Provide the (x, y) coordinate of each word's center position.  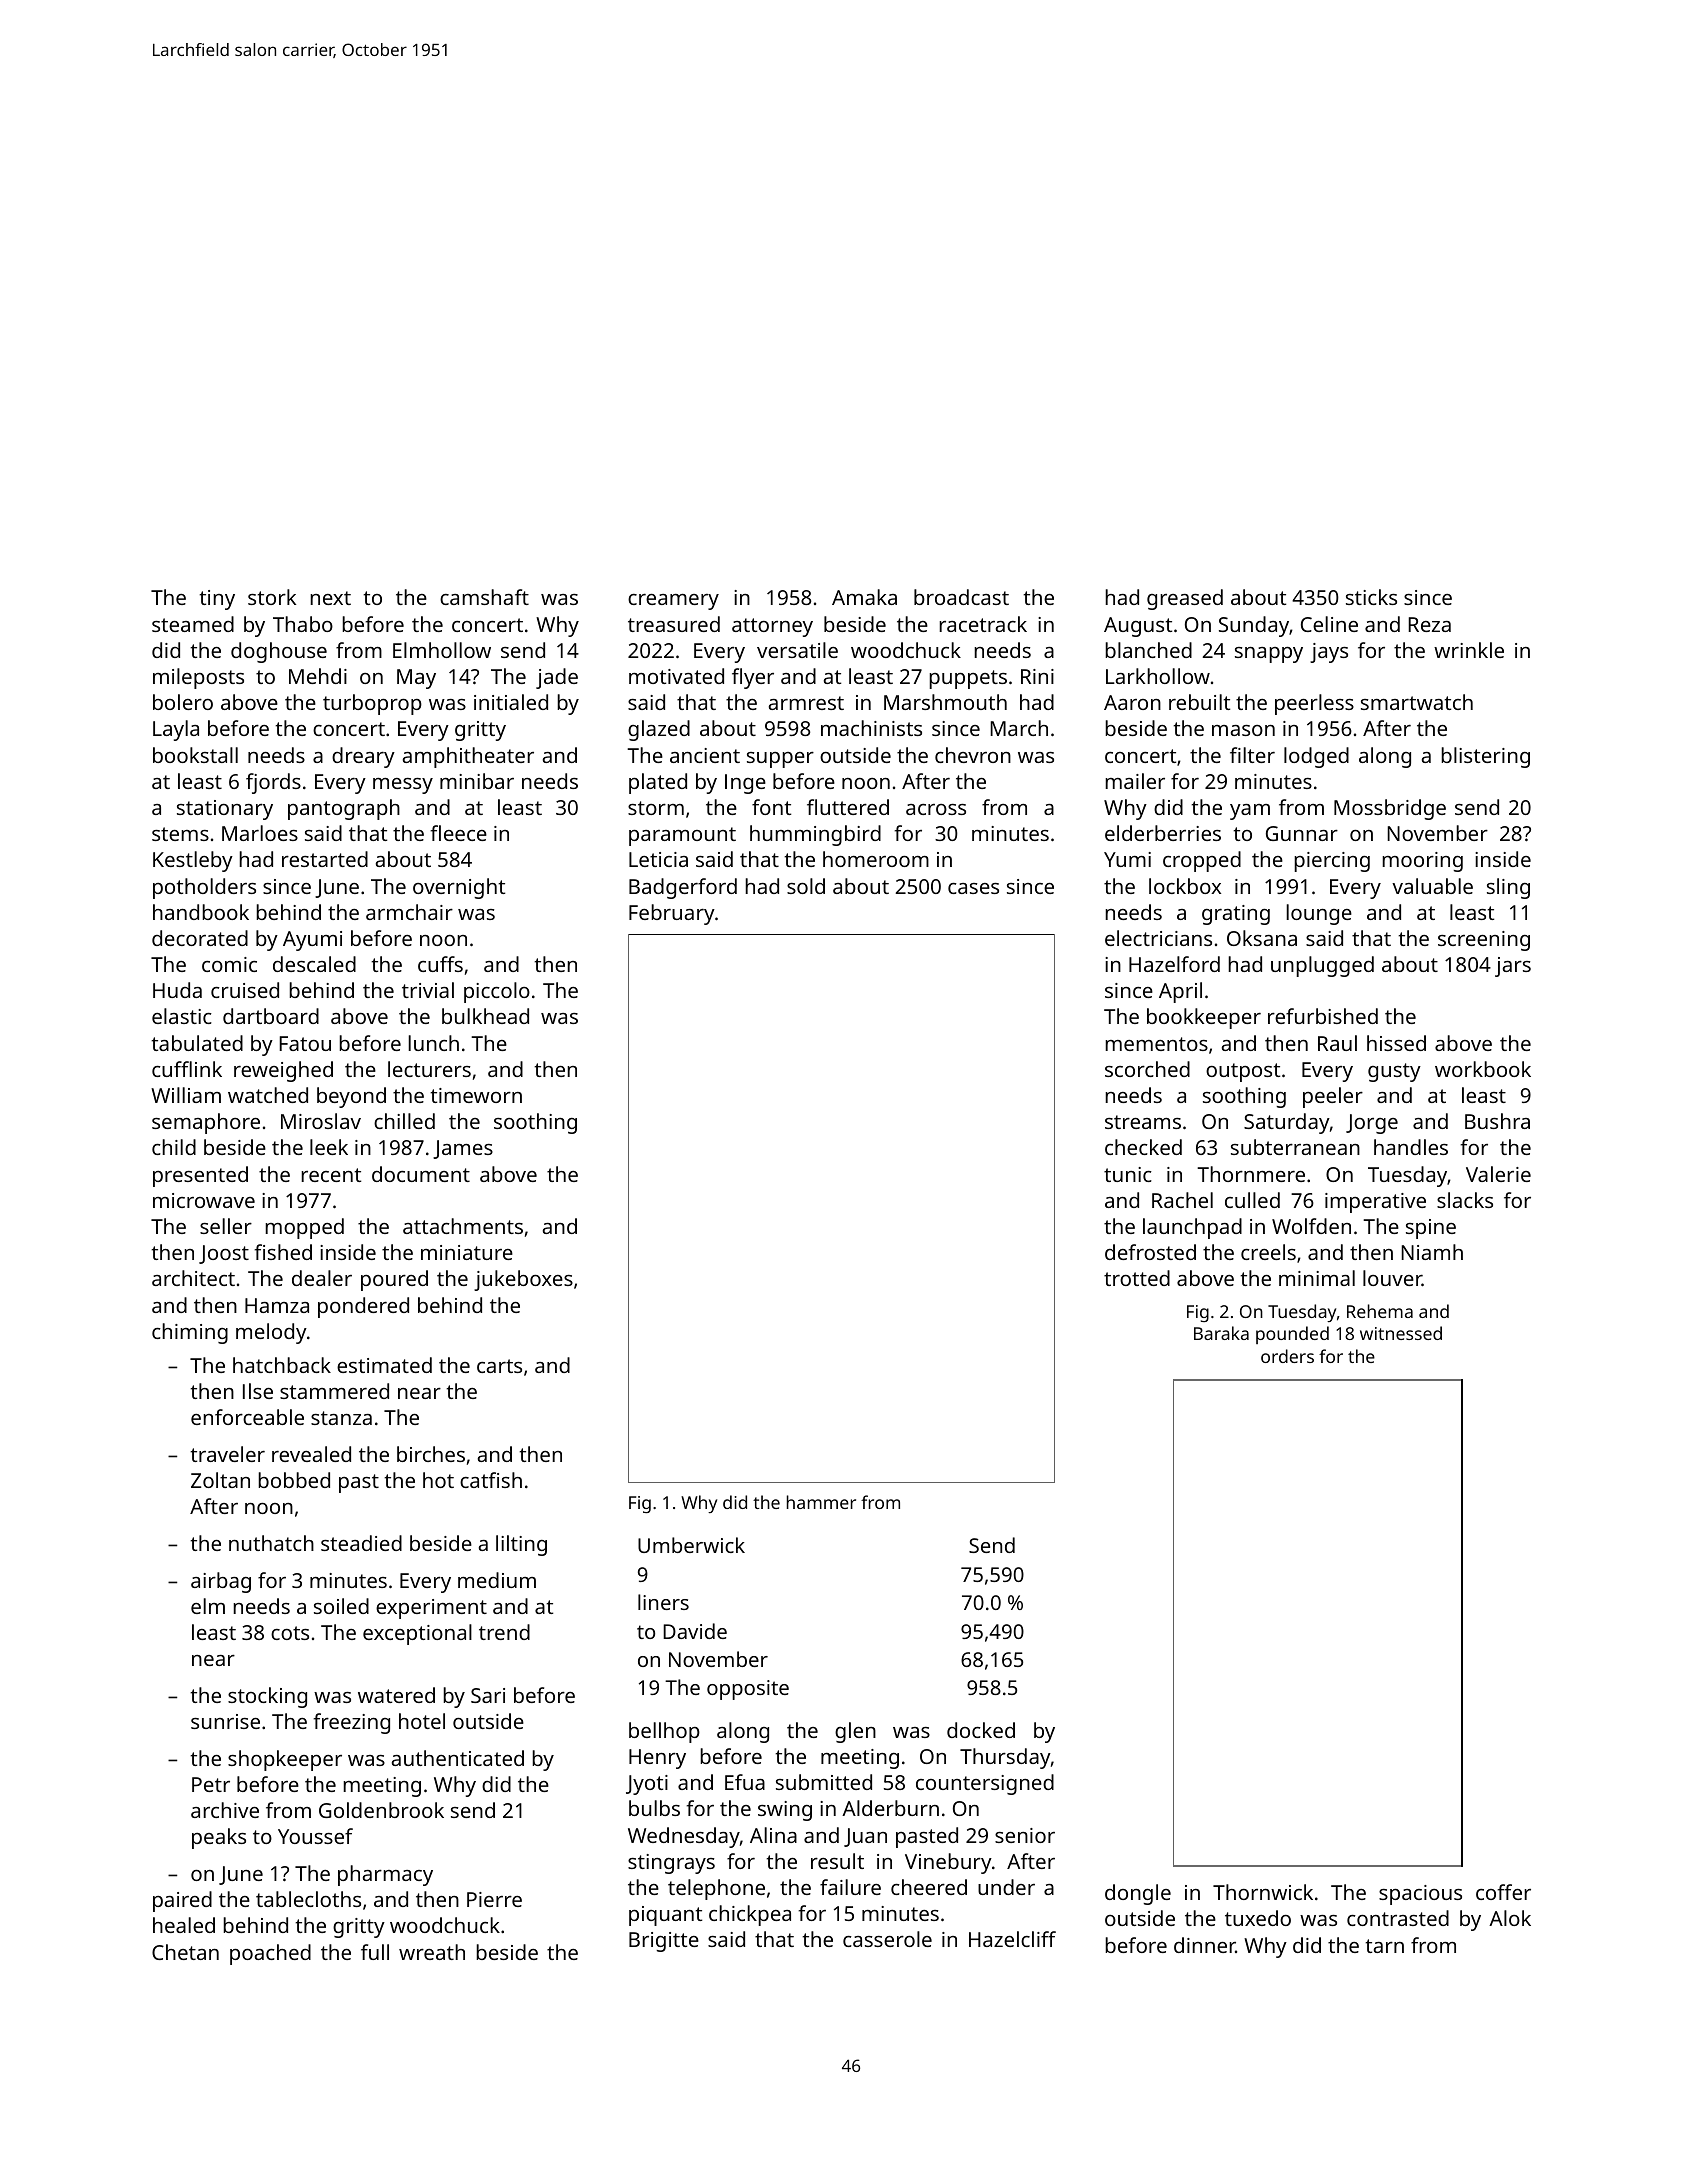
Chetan (185, 1952)
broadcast (961, 597)
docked (981, 1730)
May (416, 679)
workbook (1483, 1069)
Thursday (1005, 1758)
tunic (1128, 1174)
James (463, 1149)
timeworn (476, 1095)
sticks (1371, 597)
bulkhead (485, 1016)
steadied (361, 1543)
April (1180, 992)
